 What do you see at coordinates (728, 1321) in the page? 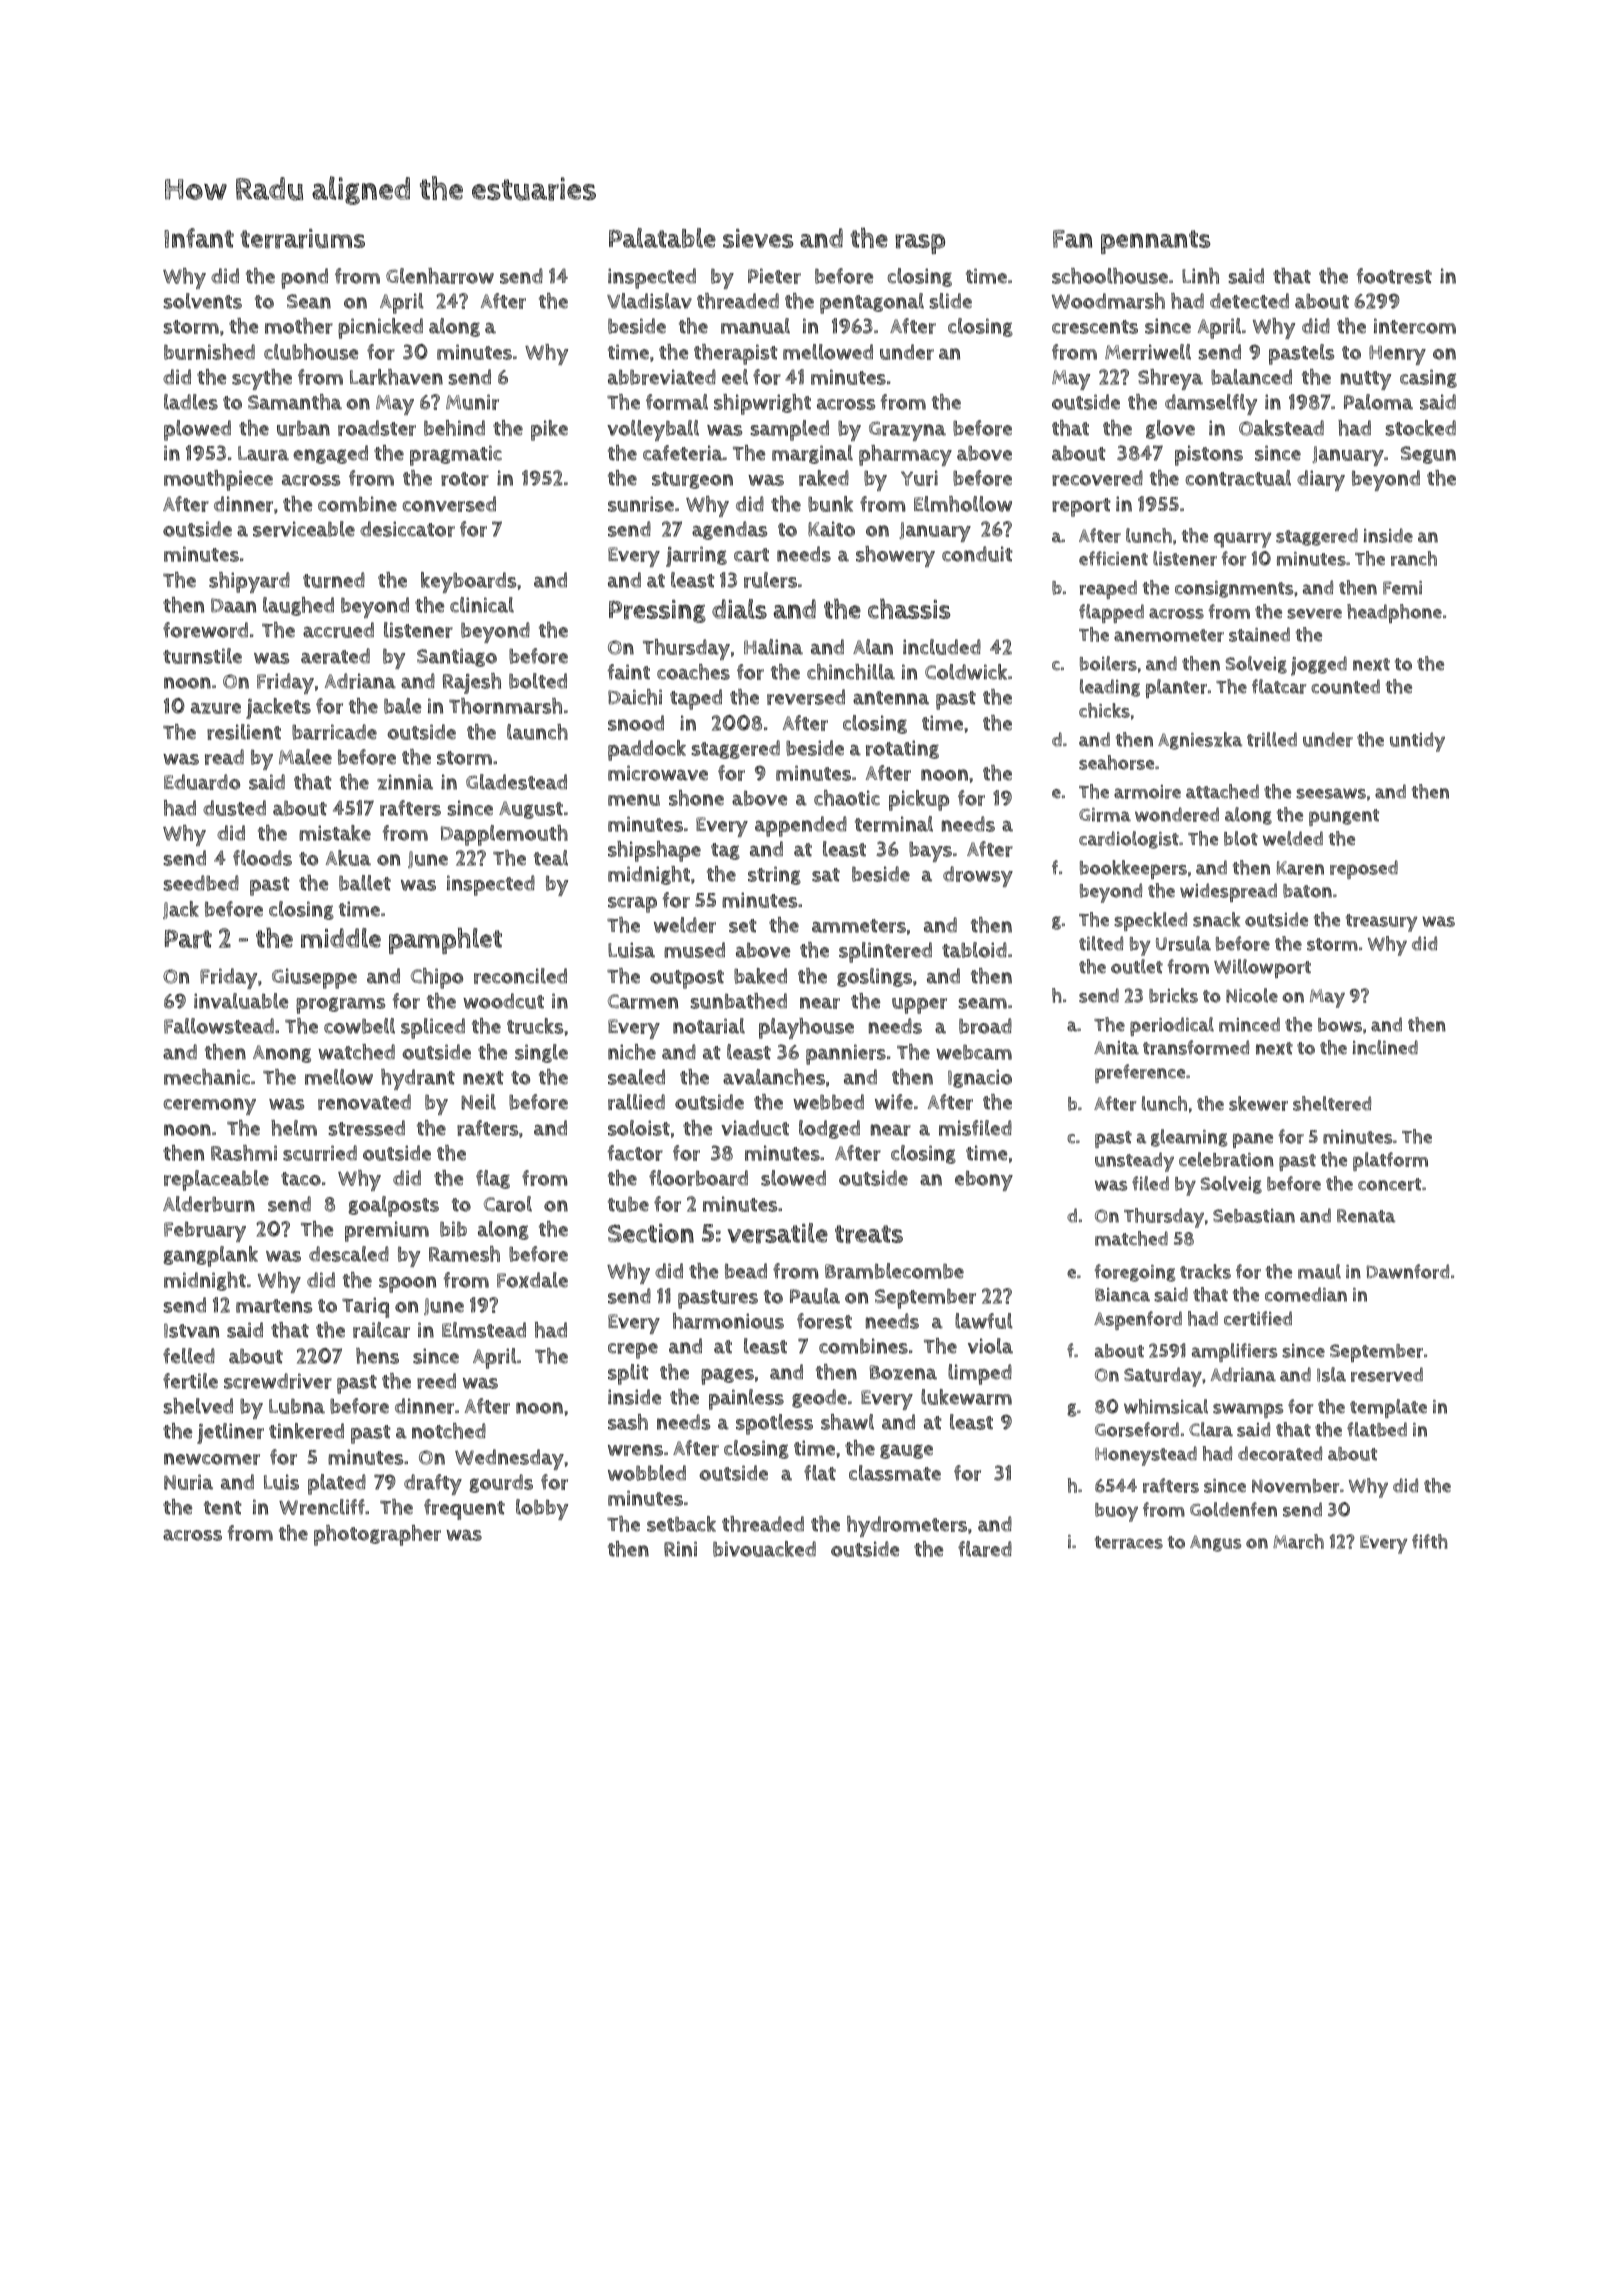
I see `harmonious` at bounding box center [728, 1321].
